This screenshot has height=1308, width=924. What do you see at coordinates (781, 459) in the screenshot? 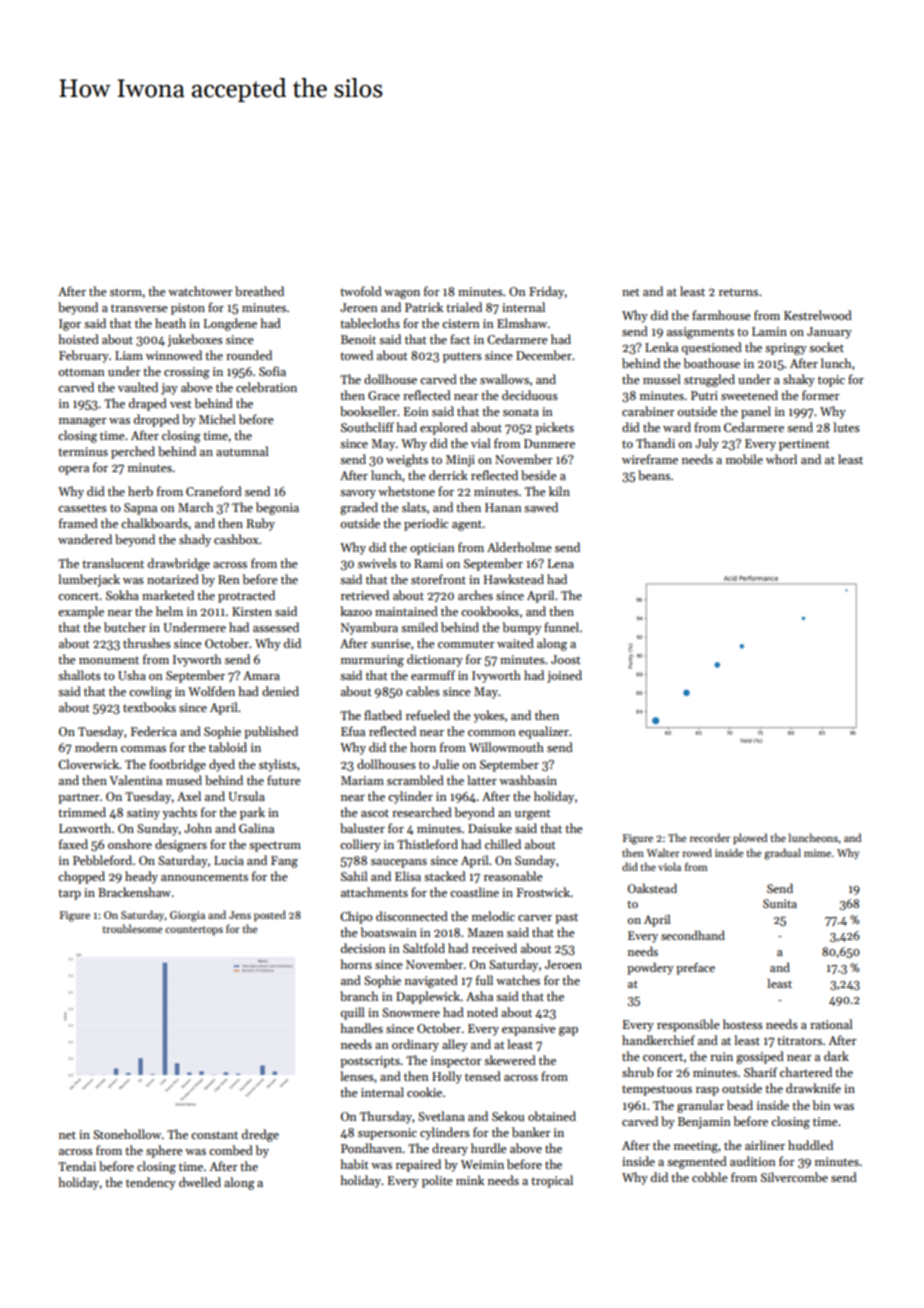
I see `whorl` at bounding box center [781, 459].
